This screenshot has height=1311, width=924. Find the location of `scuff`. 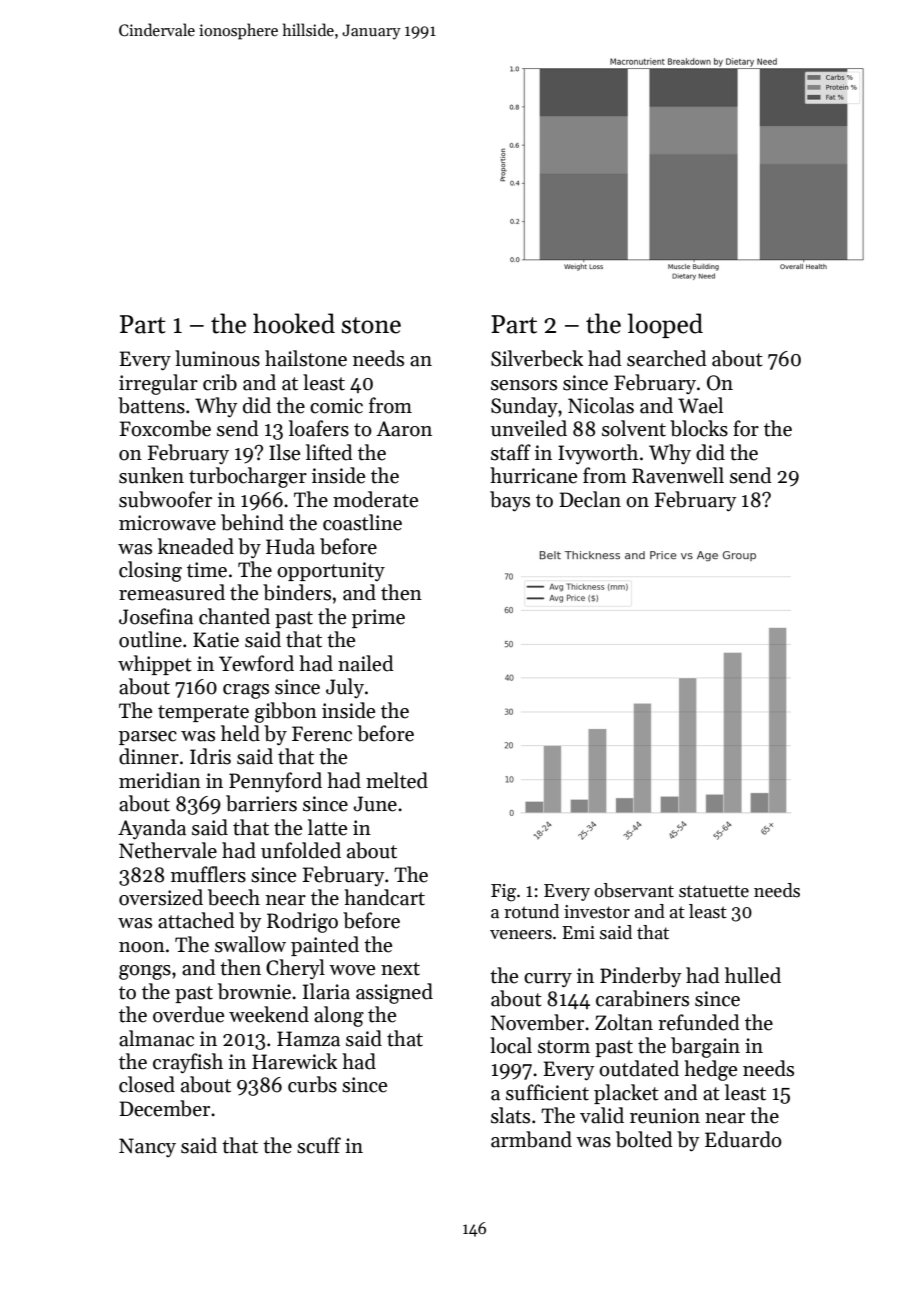

scuff is located at coordinates (319, 1145).
